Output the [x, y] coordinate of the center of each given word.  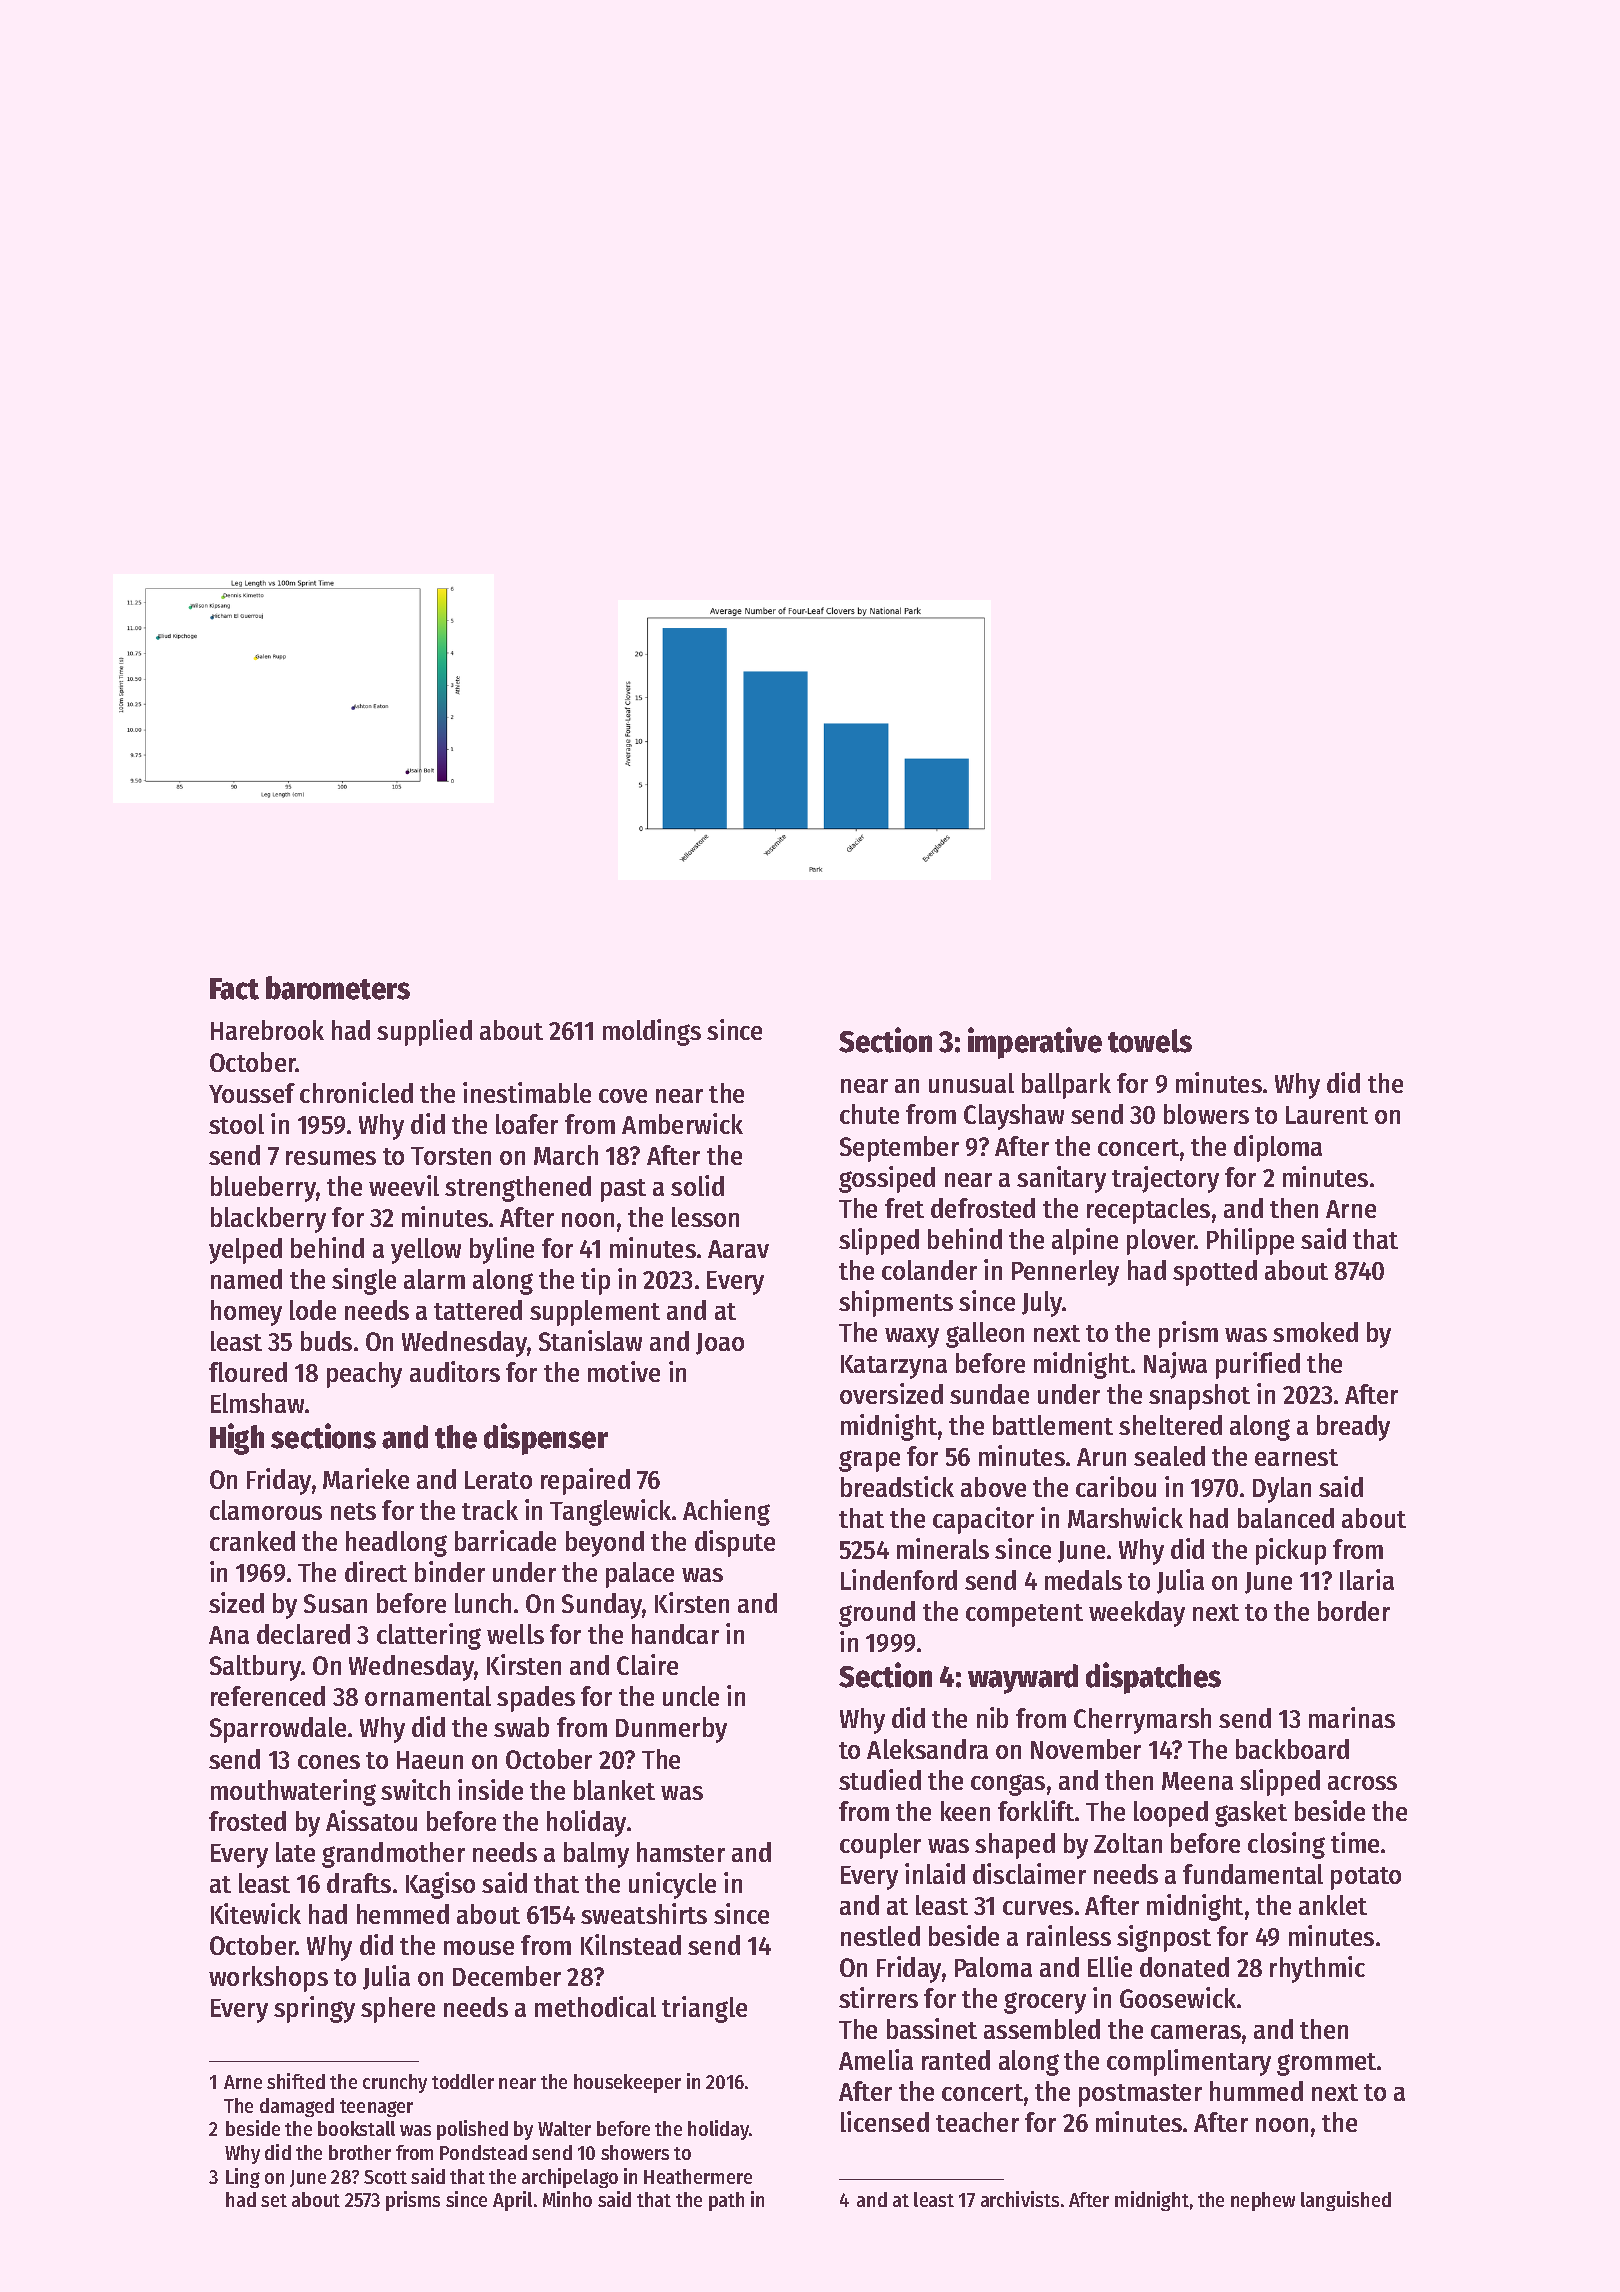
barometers [338, 988]
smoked [1315, 1332]
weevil [404, 1185]
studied [880, 1779]
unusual [971, 1083]
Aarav [738, 1249]
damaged [297, 2107]
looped [1171, 1814]
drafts [359, 1883]
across [1362, 1783]
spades [536, 1699]
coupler [880, 1846]
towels [1150, 1041]
